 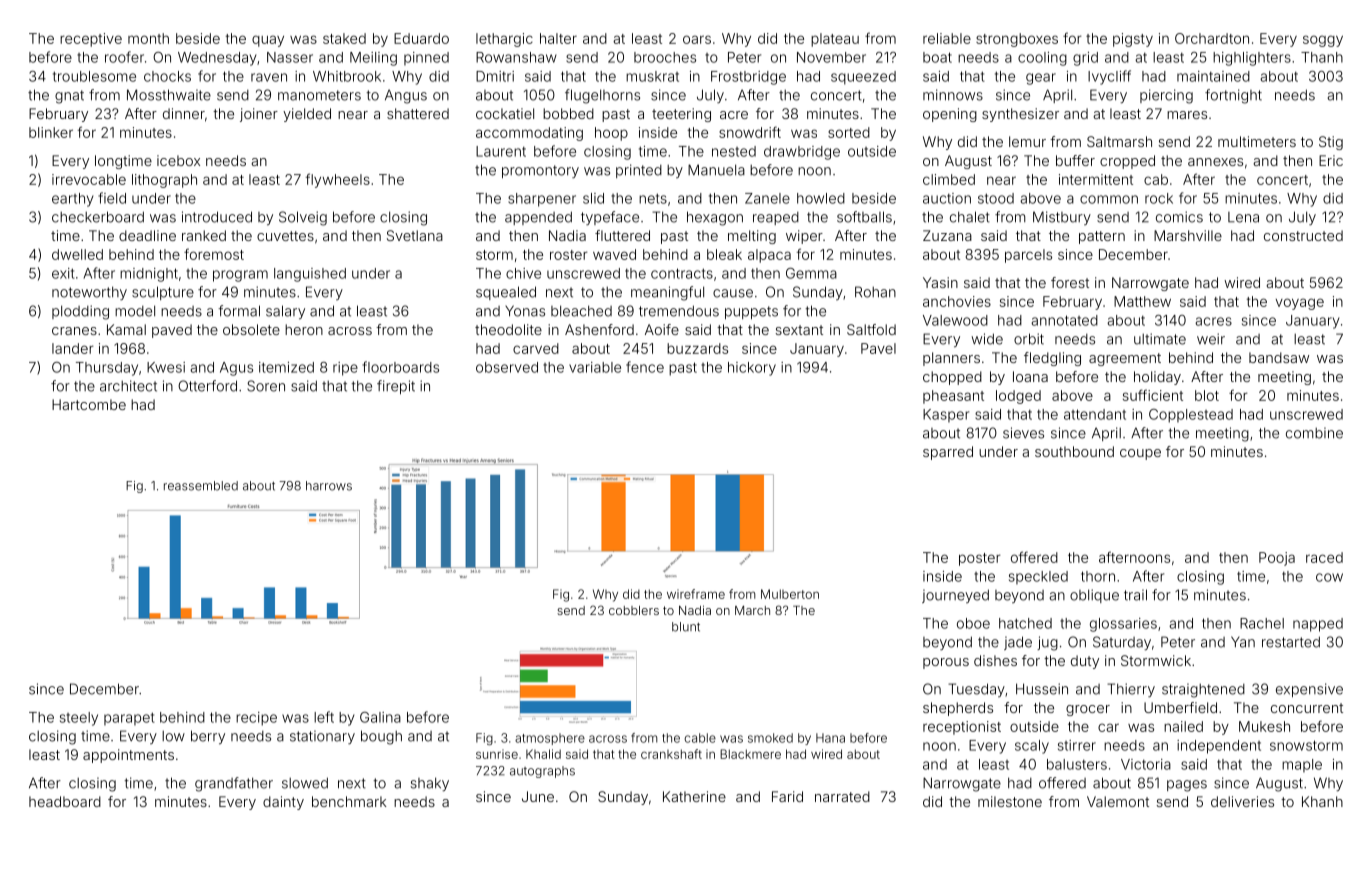 I want to click on oars, so click(x=697, y=39).
